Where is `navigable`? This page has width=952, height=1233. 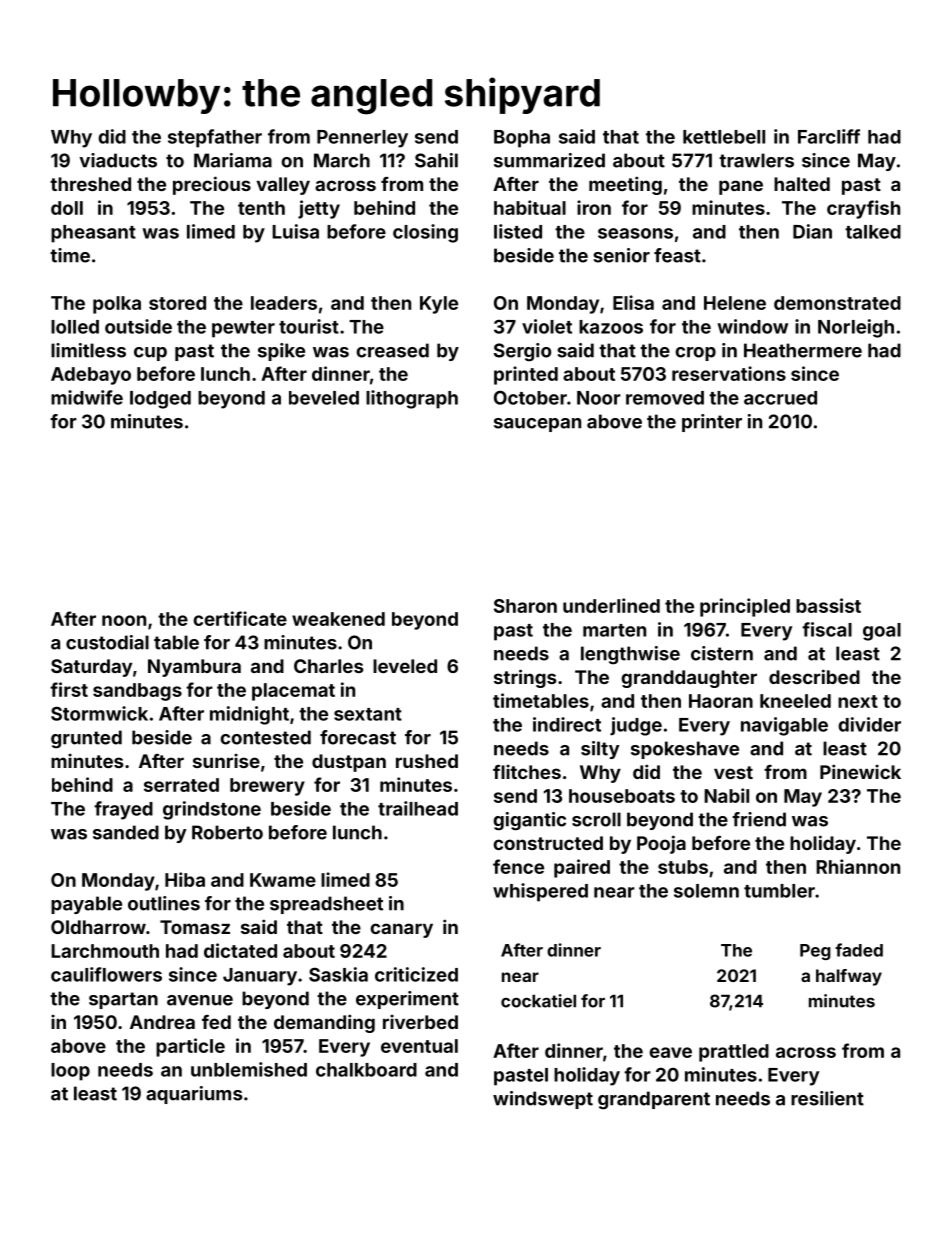
navigable is located at coordinates (784, 726).
